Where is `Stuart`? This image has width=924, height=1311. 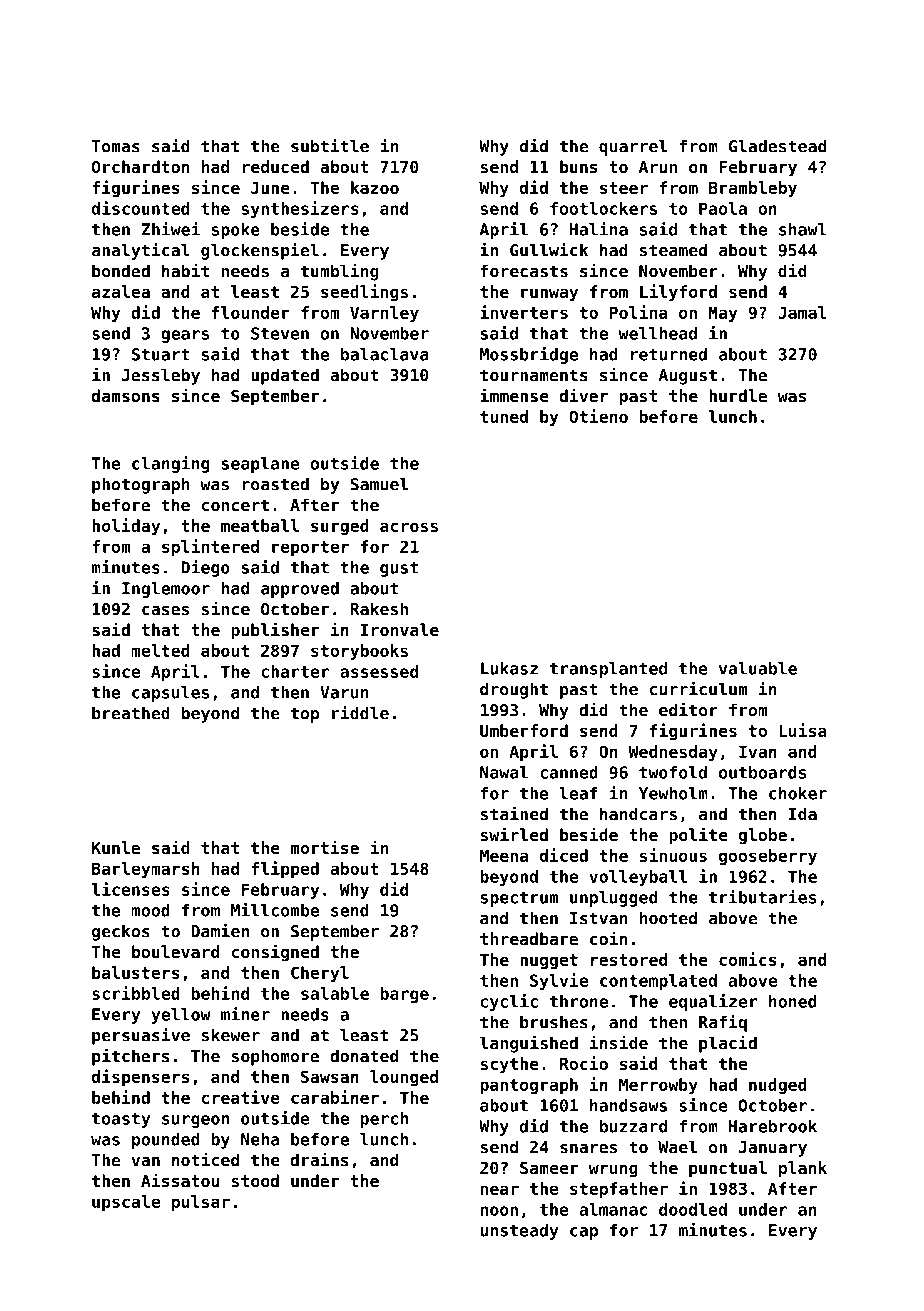
Stuart is located at coordinates (161, 354).
